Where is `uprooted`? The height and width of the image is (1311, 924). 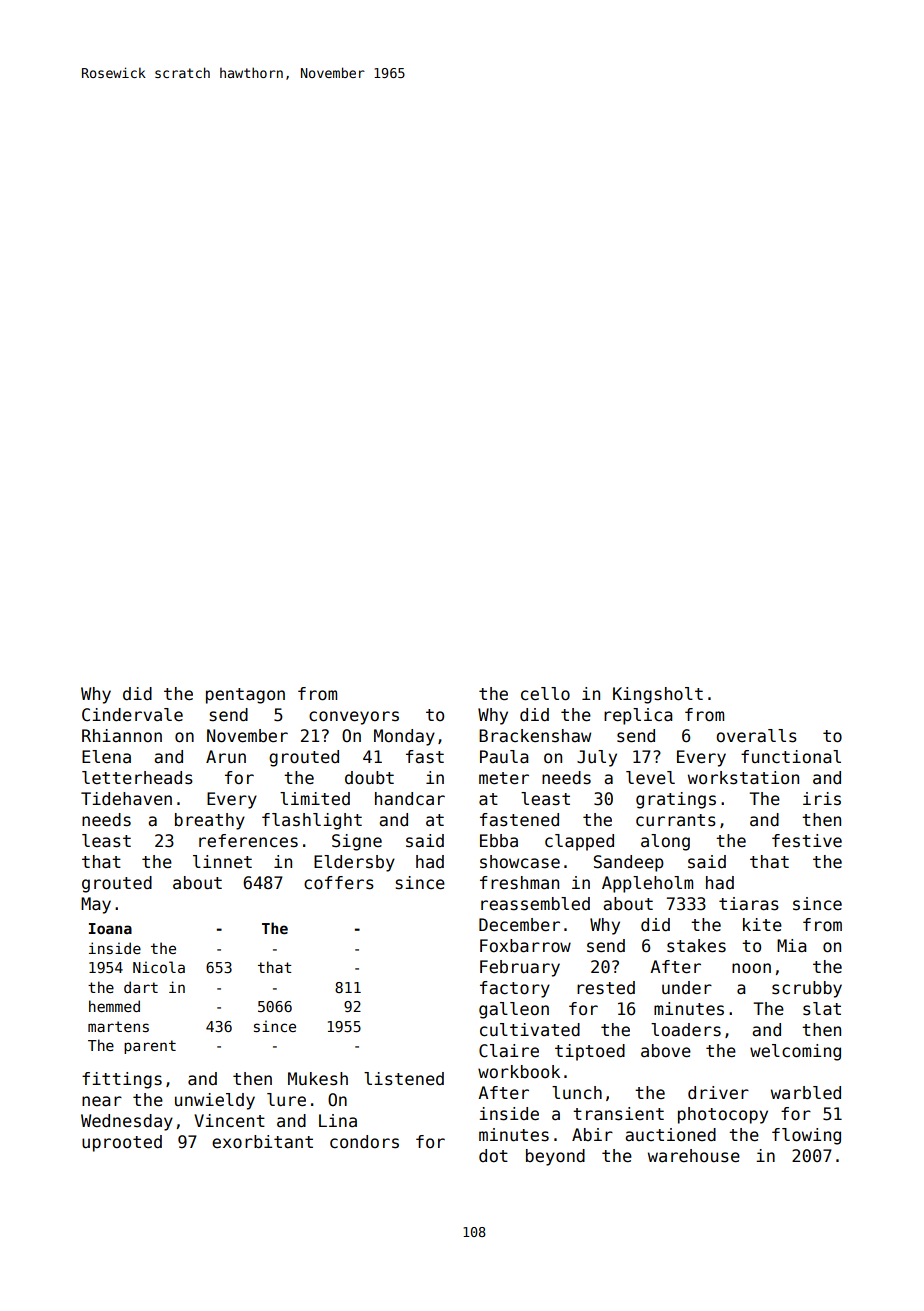
uprooted is located at coordinates (122, 1143).
